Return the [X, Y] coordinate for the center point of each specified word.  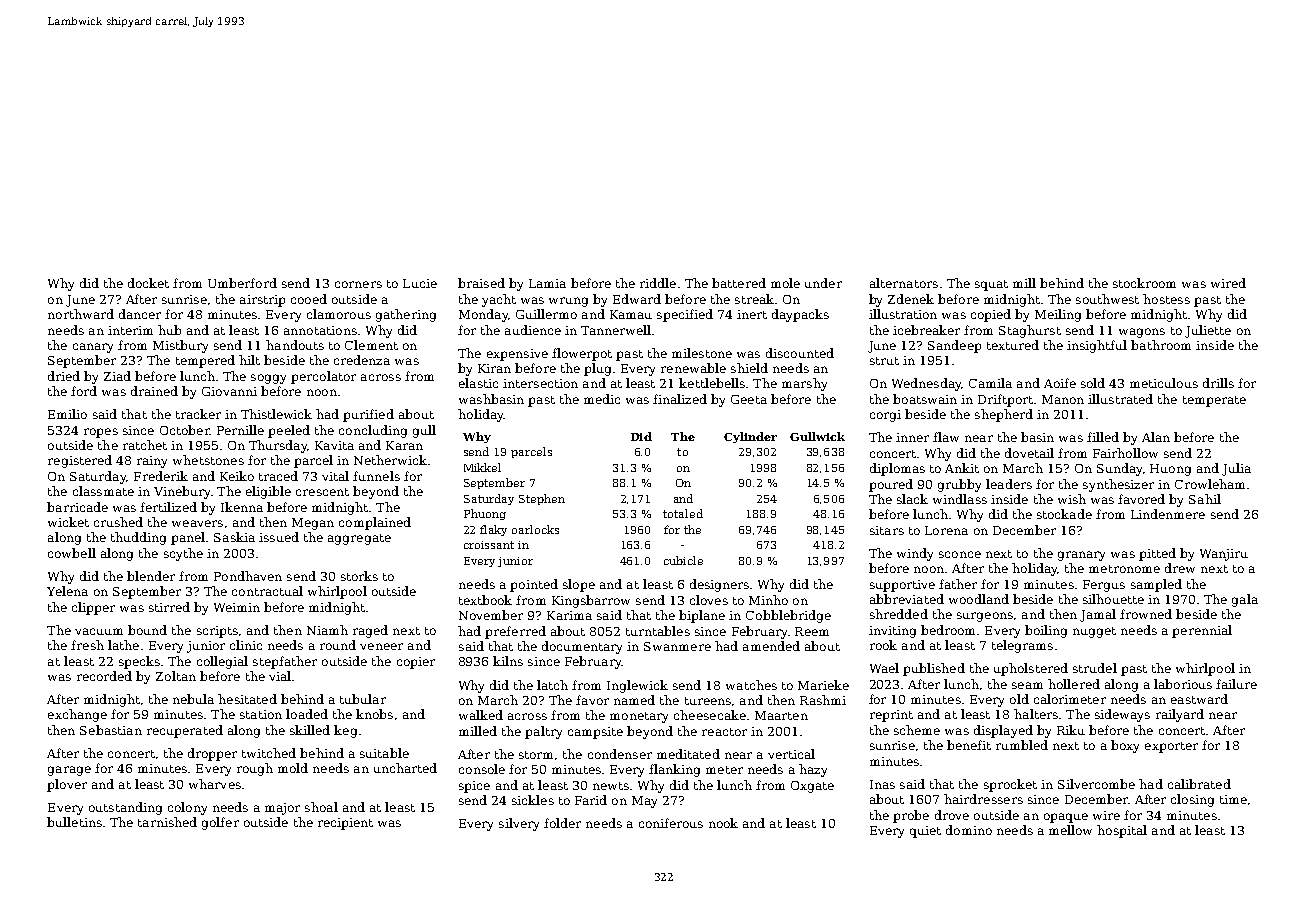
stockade [1064, 514]
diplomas [897, 469]
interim [130, 330]
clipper [93, 608]
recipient [345, 824]
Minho [768, 600]
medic [602, 399]
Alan [1156, 437]
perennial [1202, 631]
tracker [198, 414]
